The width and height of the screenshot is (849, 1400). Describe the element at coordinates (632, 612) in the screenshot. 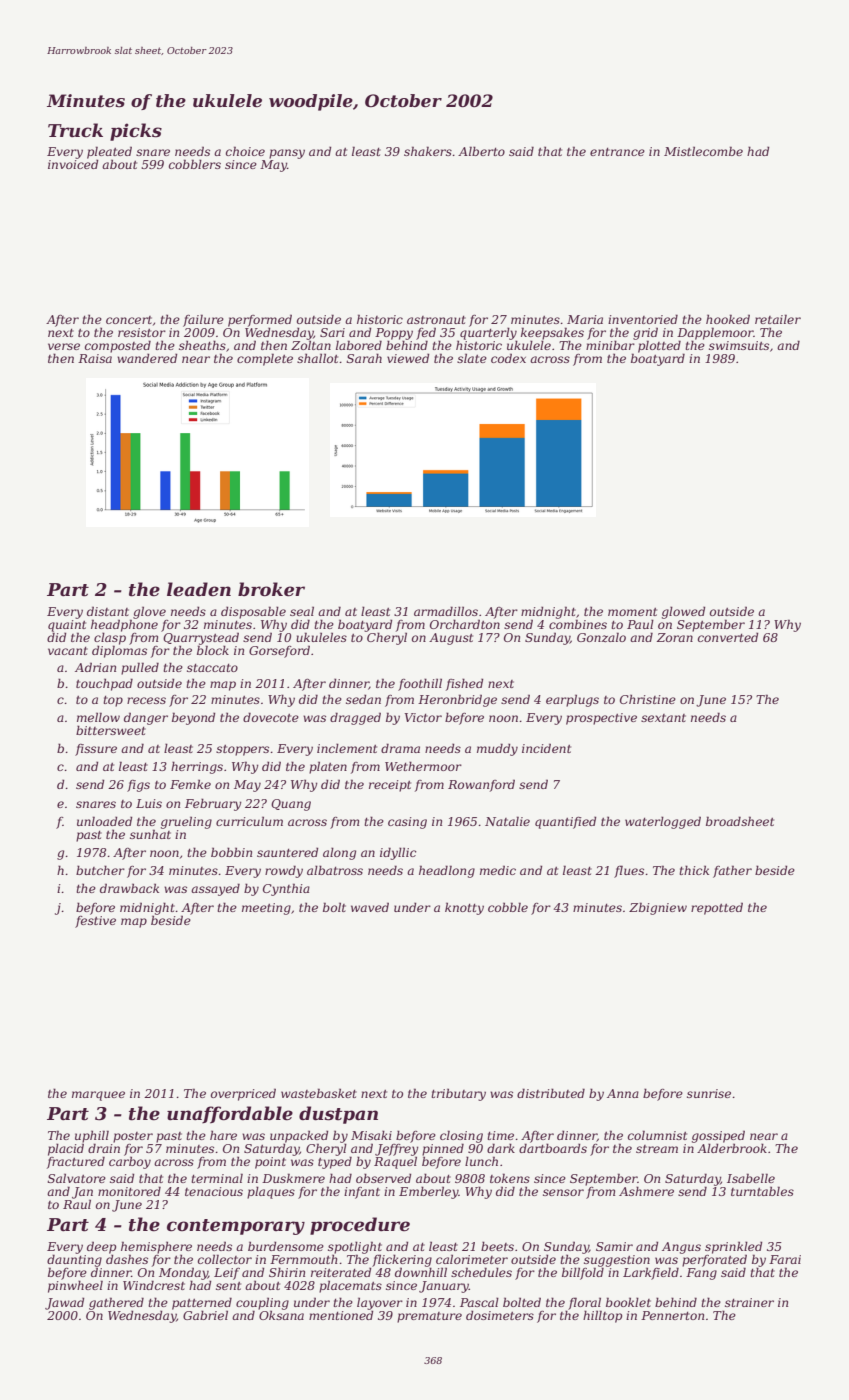

I see `moment` at that location.
